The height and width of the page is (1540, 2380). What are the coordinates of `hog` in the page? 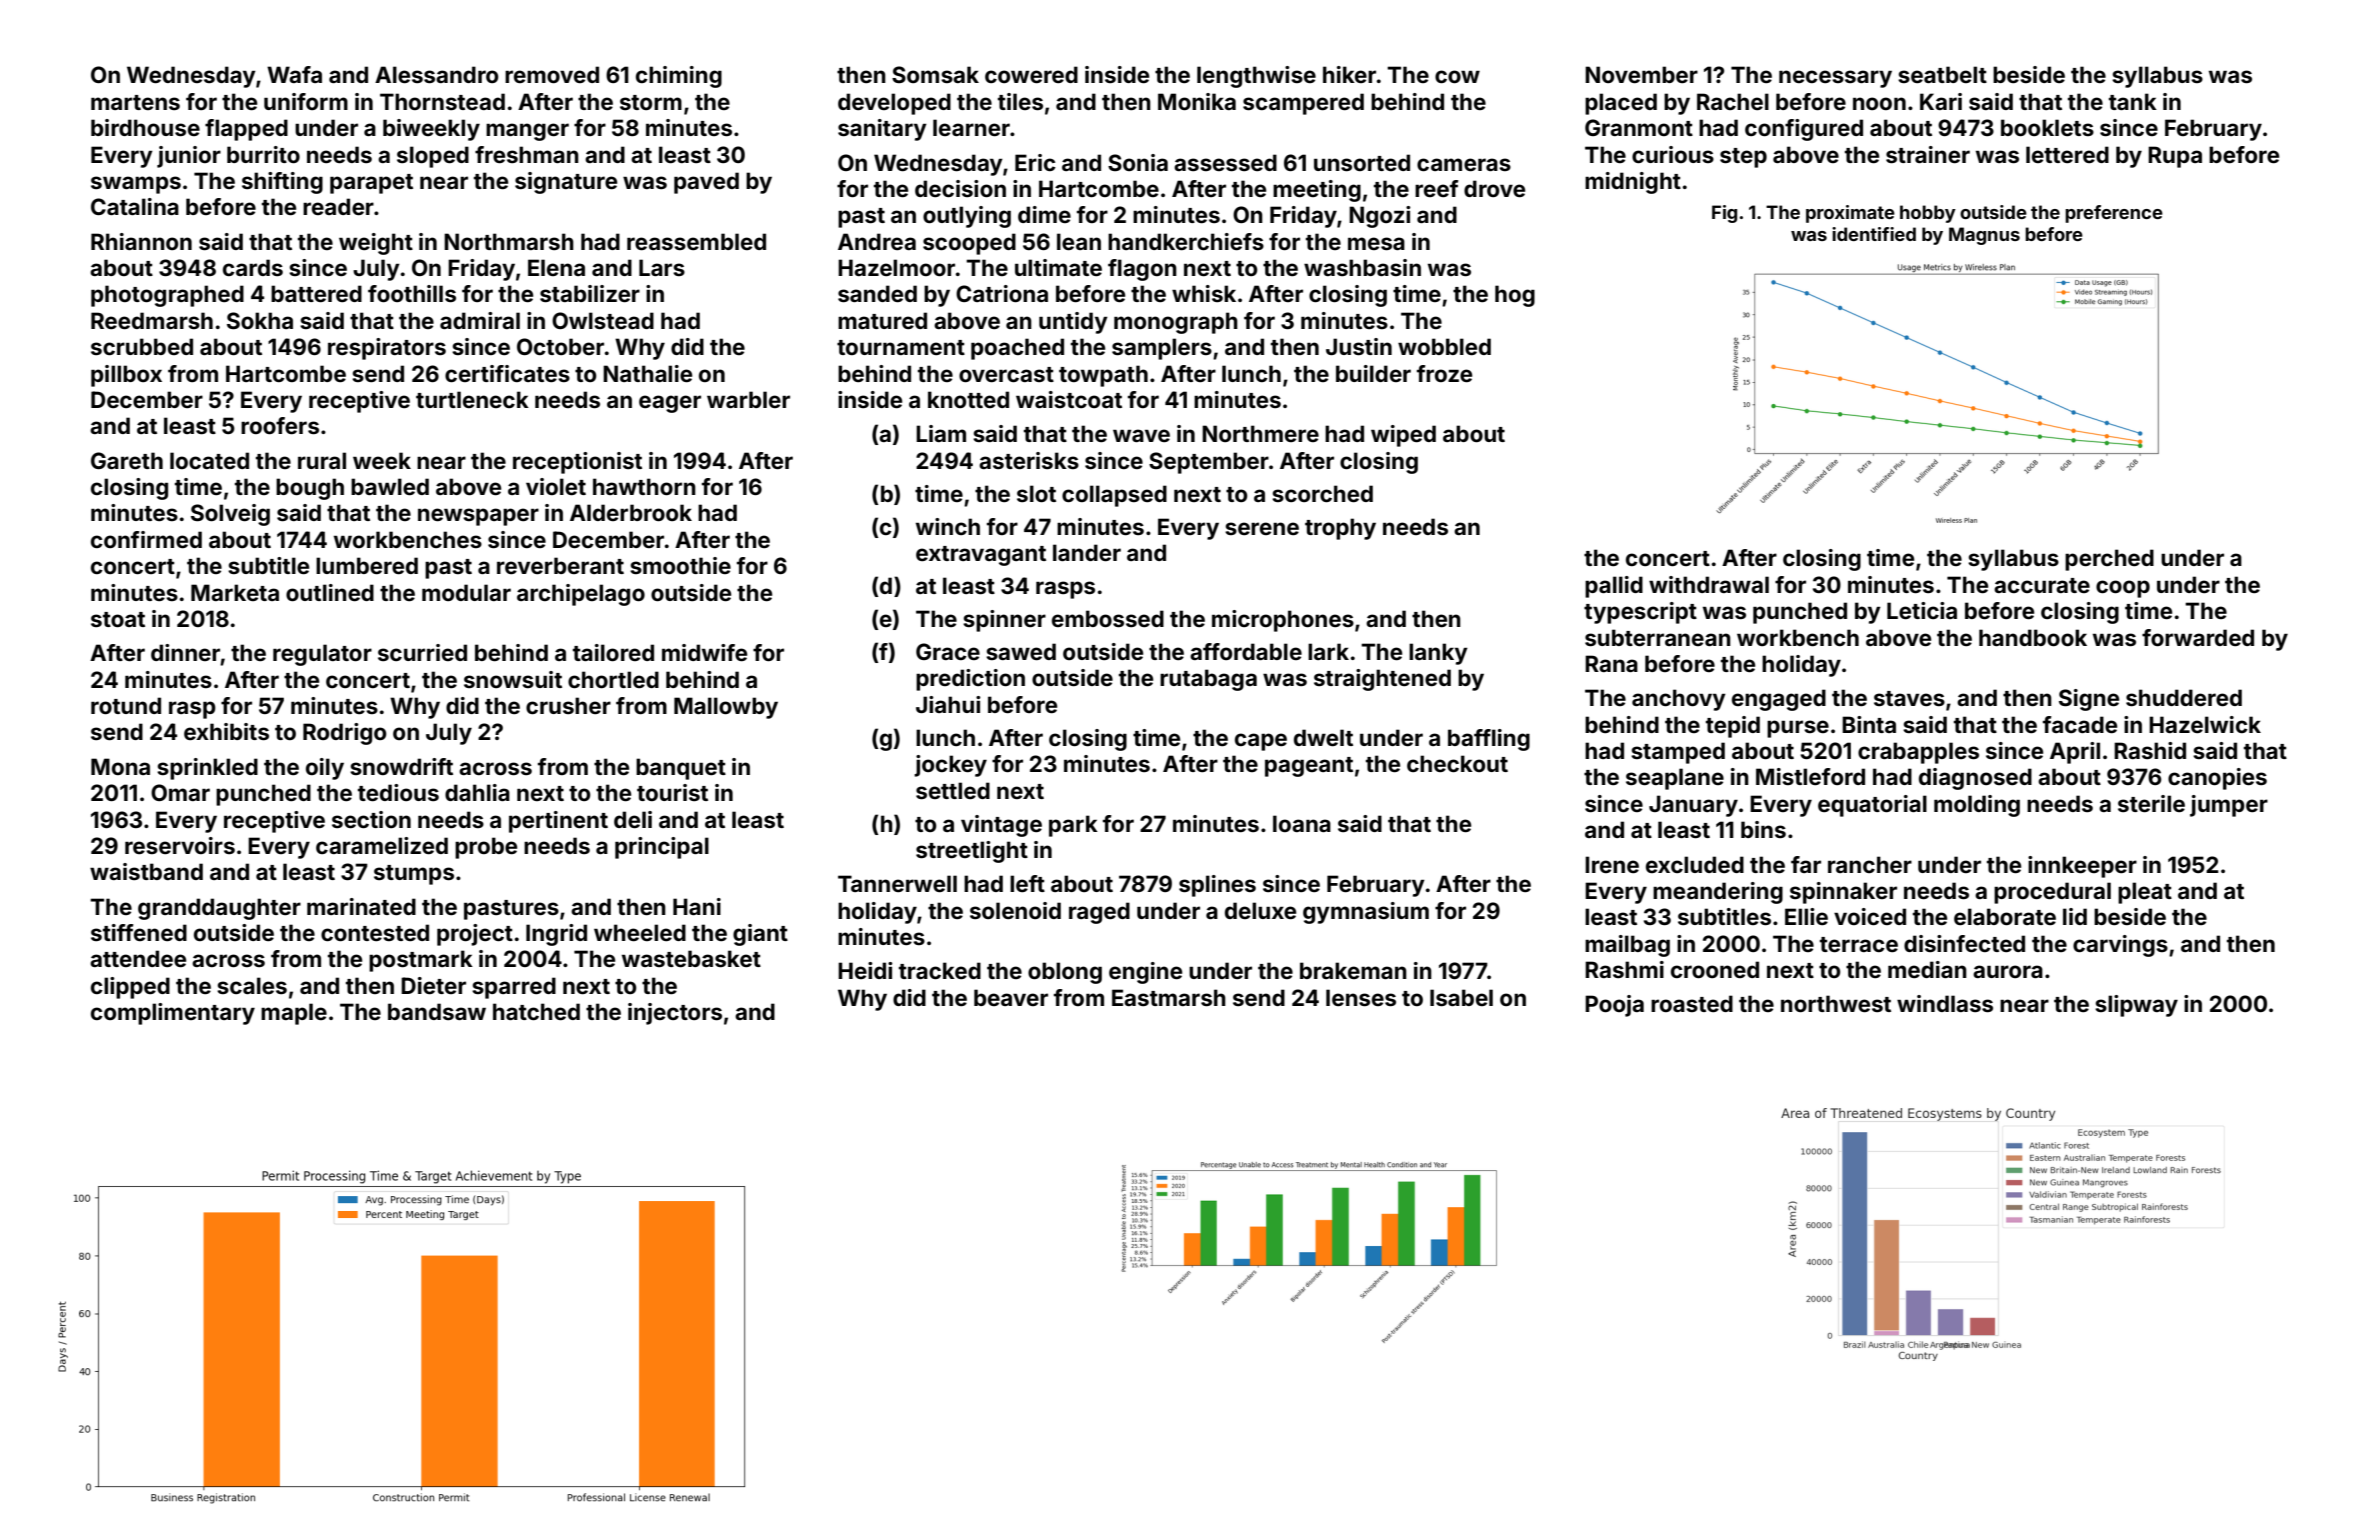 It's located at (1515, 296).
